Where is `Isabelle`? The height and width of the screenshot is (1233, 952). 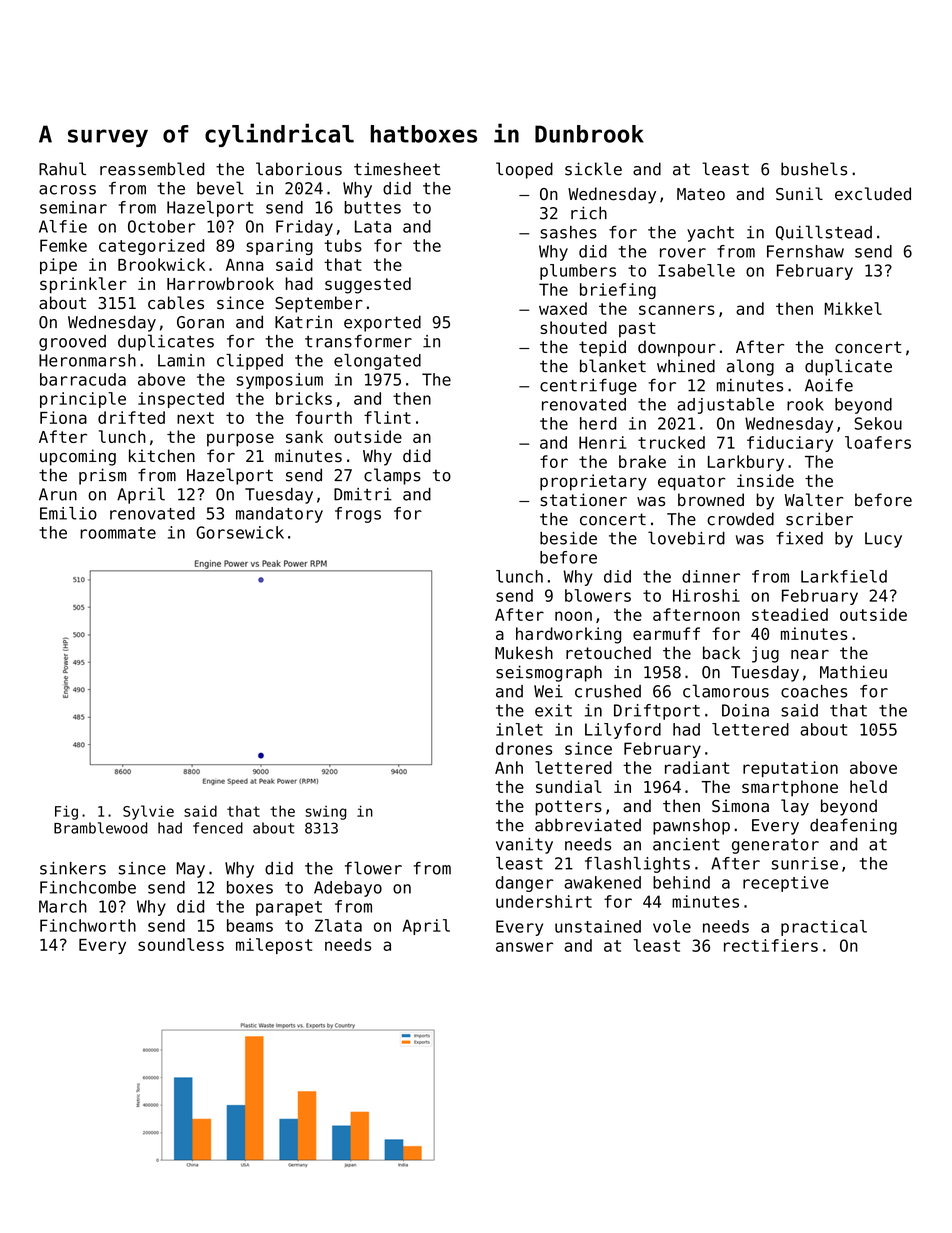 Isabelle is located at coordinates (696, 270).
